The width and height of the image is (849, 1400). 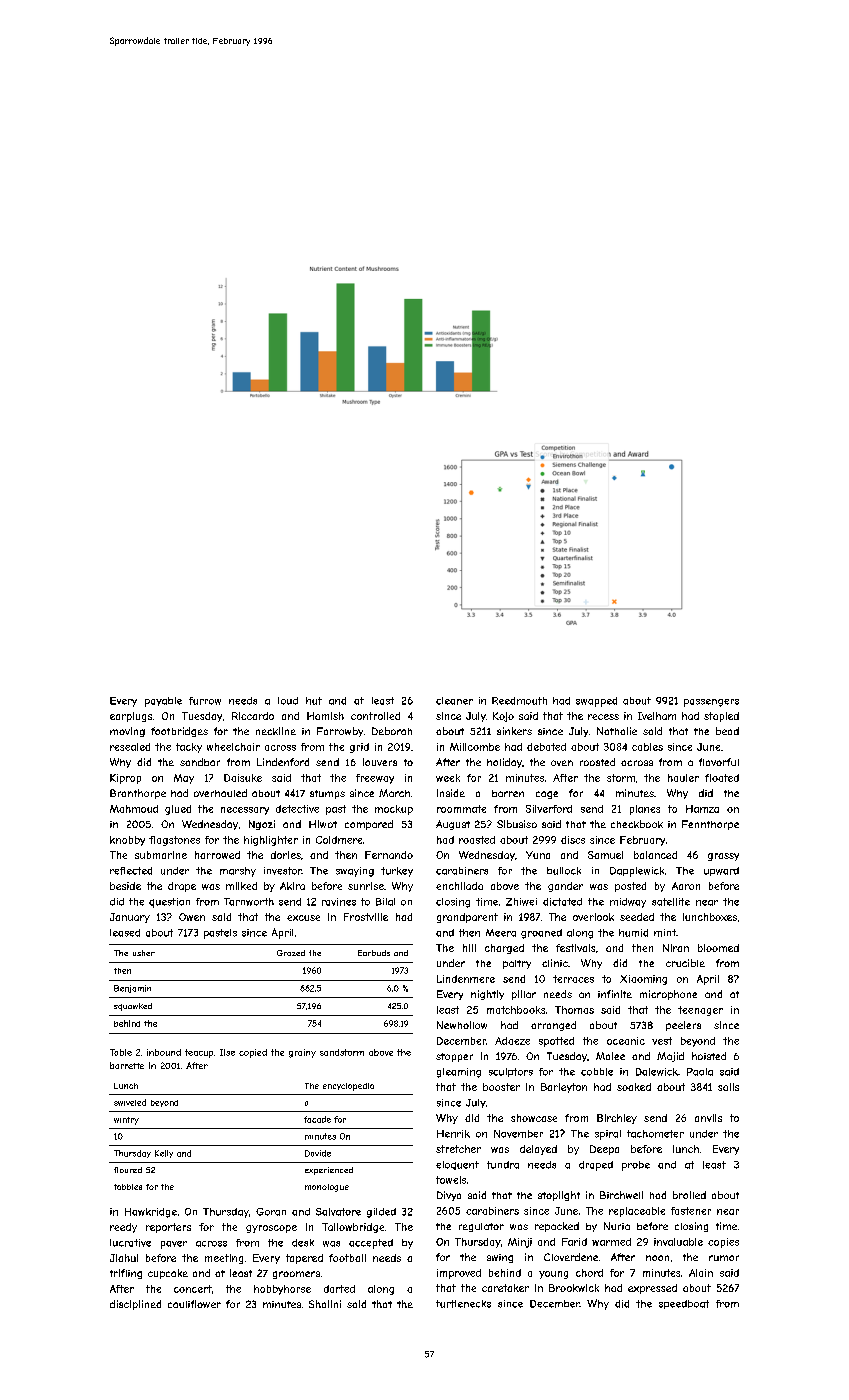 What do you see at coordinates (302, 1053) in the image?
I see `grainy` at bounding box center [302, 1053].
